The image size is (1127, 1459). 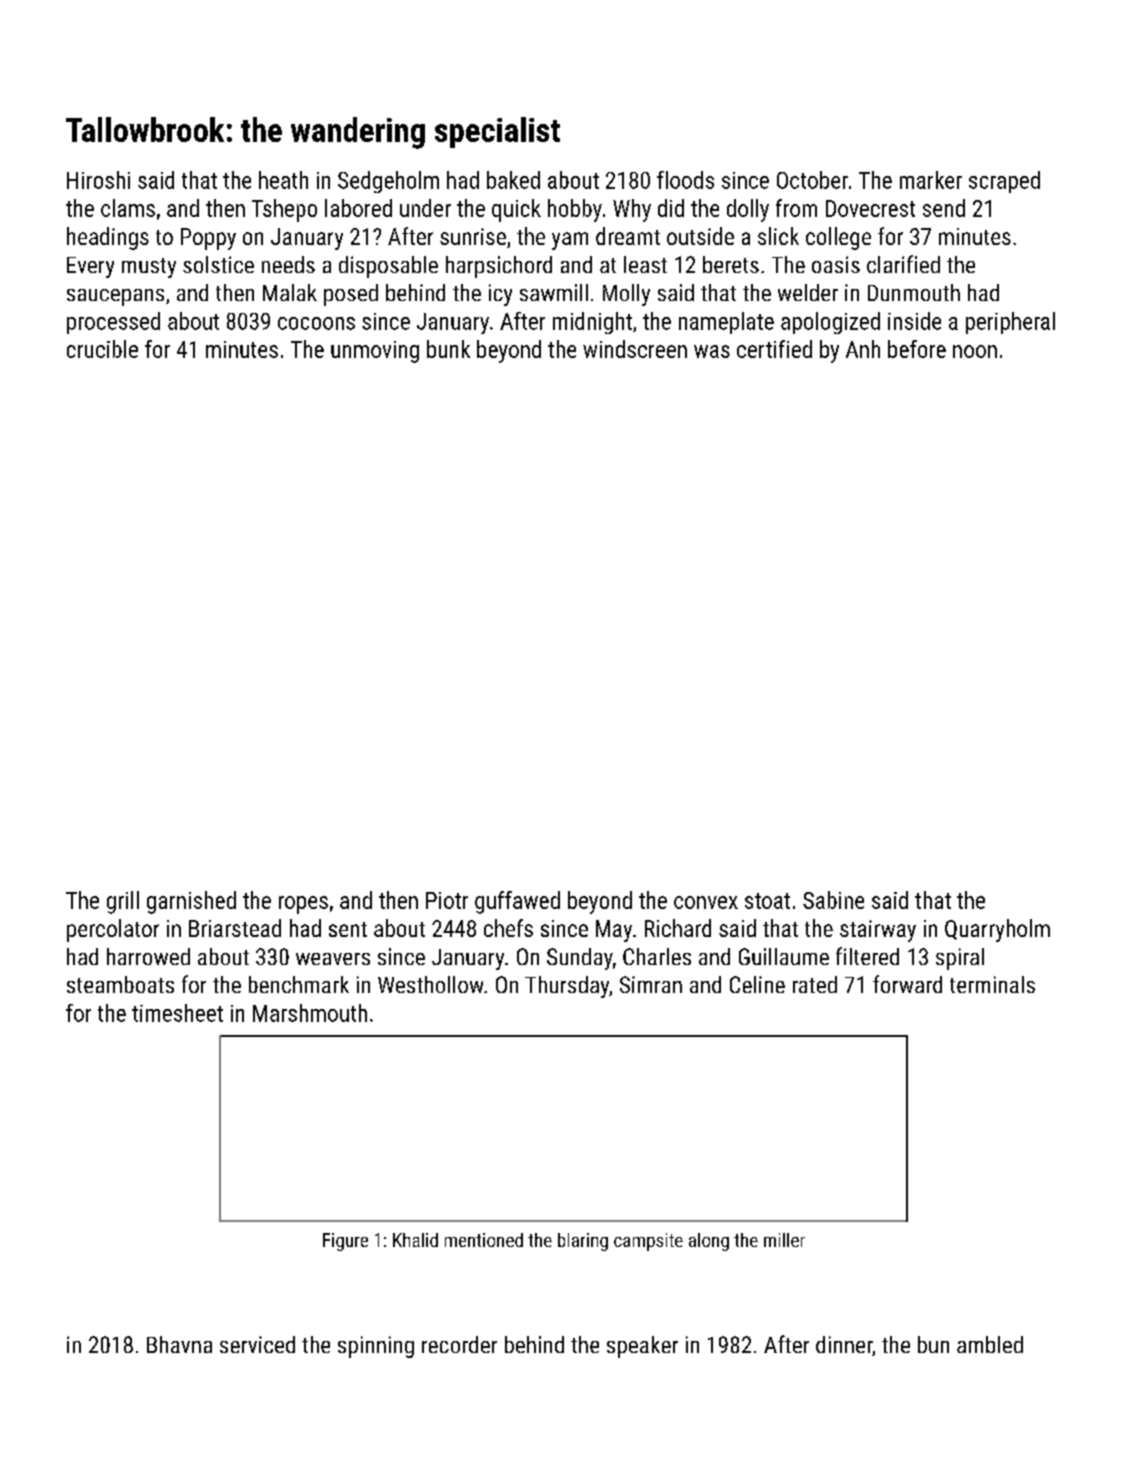 I want to click on Quarryholm, so click(x=997, y=930).
